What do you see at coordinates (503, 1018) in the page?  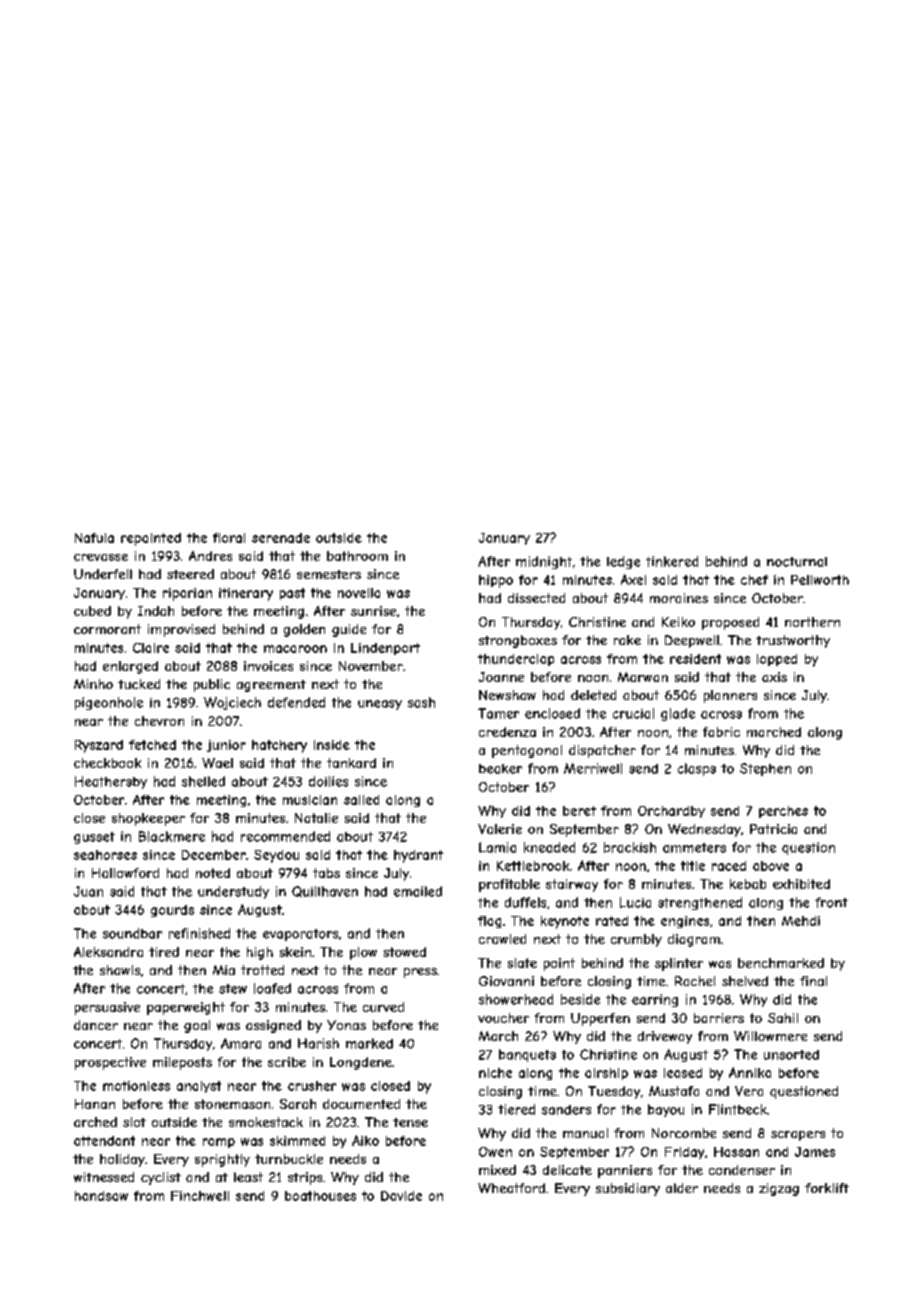 I see `voucher` at bounding box center [503, 1018].
